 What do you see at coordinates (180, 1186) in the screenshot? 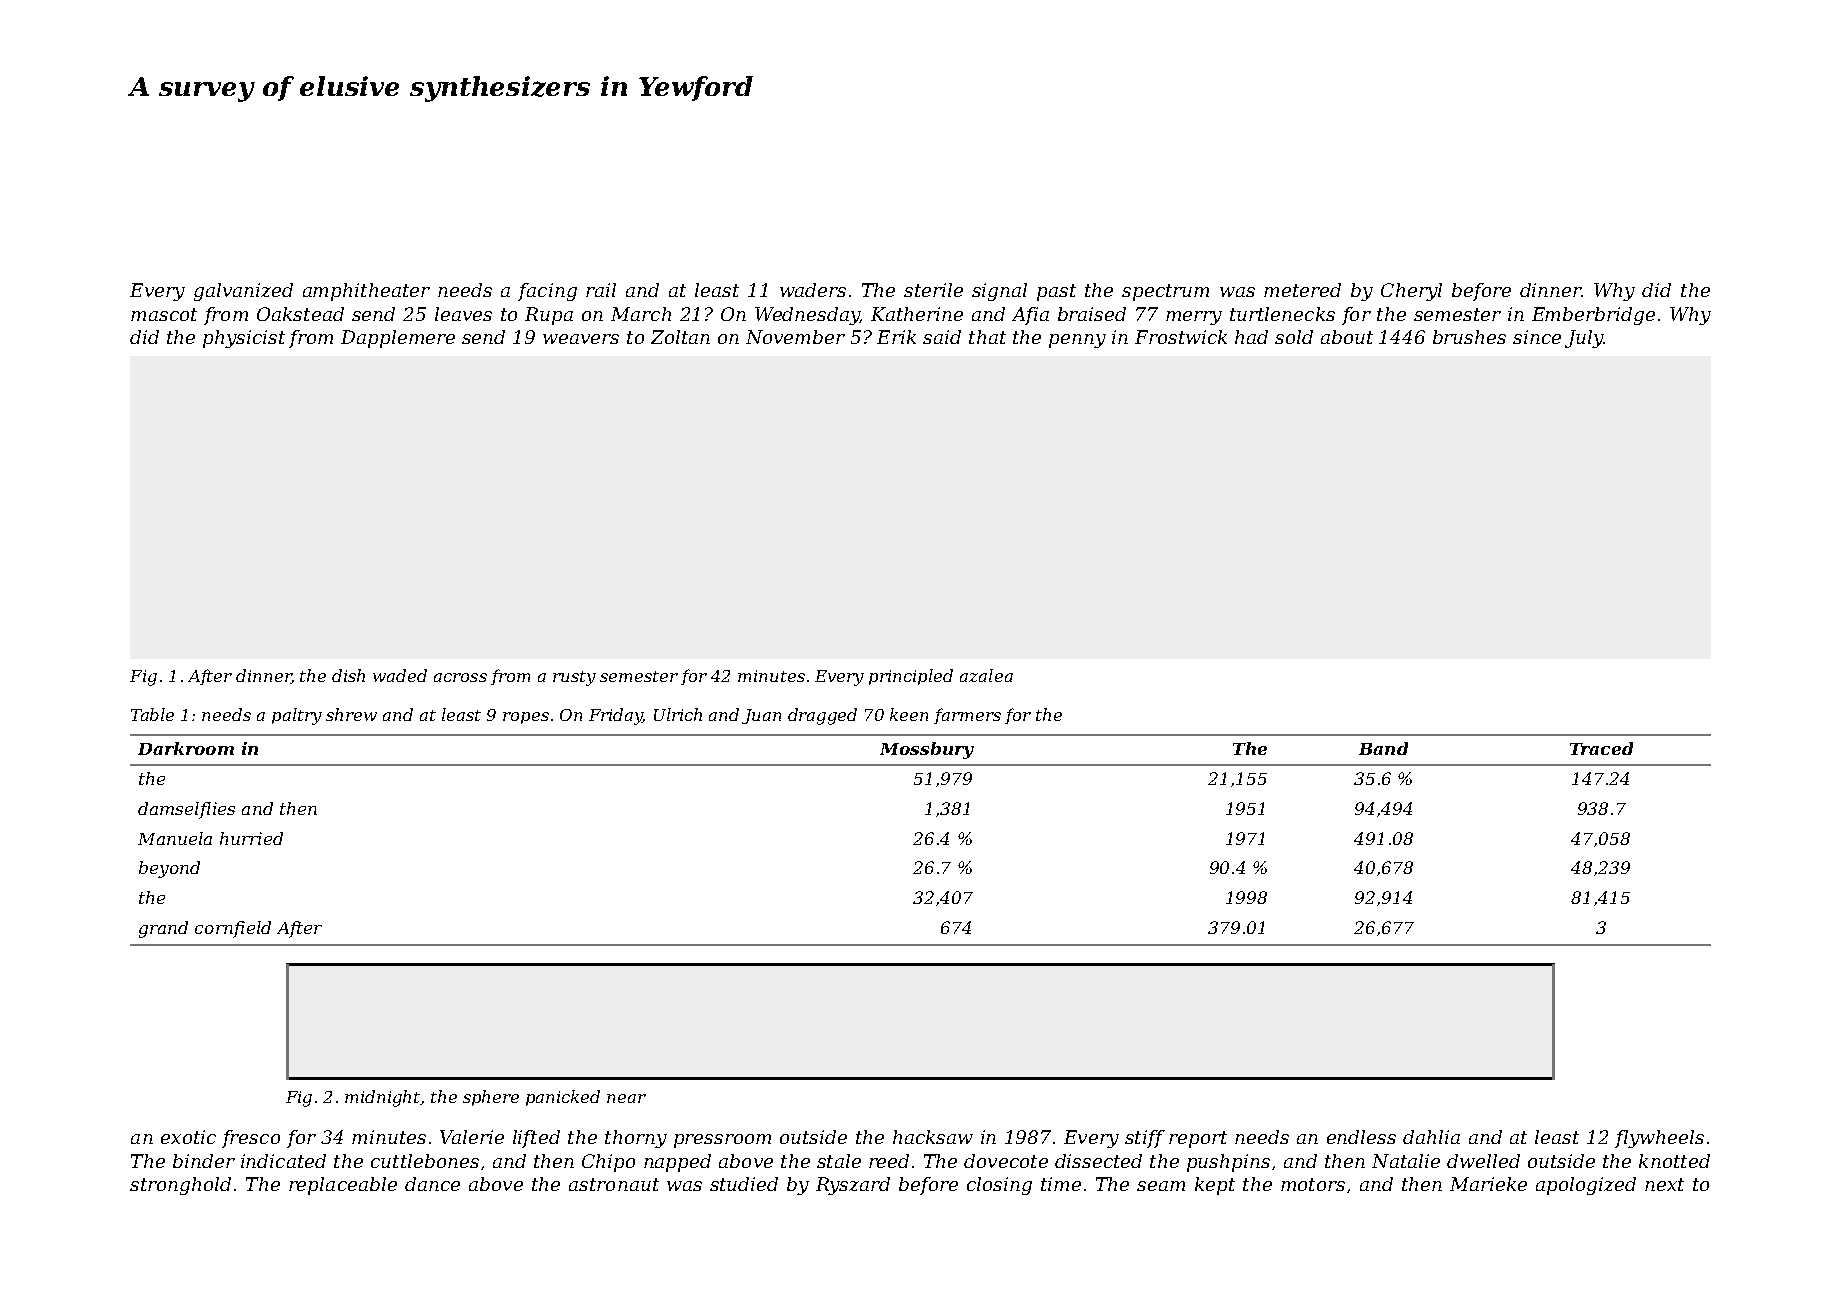
I see `stronghold` at bounding box center [180, 1186].
